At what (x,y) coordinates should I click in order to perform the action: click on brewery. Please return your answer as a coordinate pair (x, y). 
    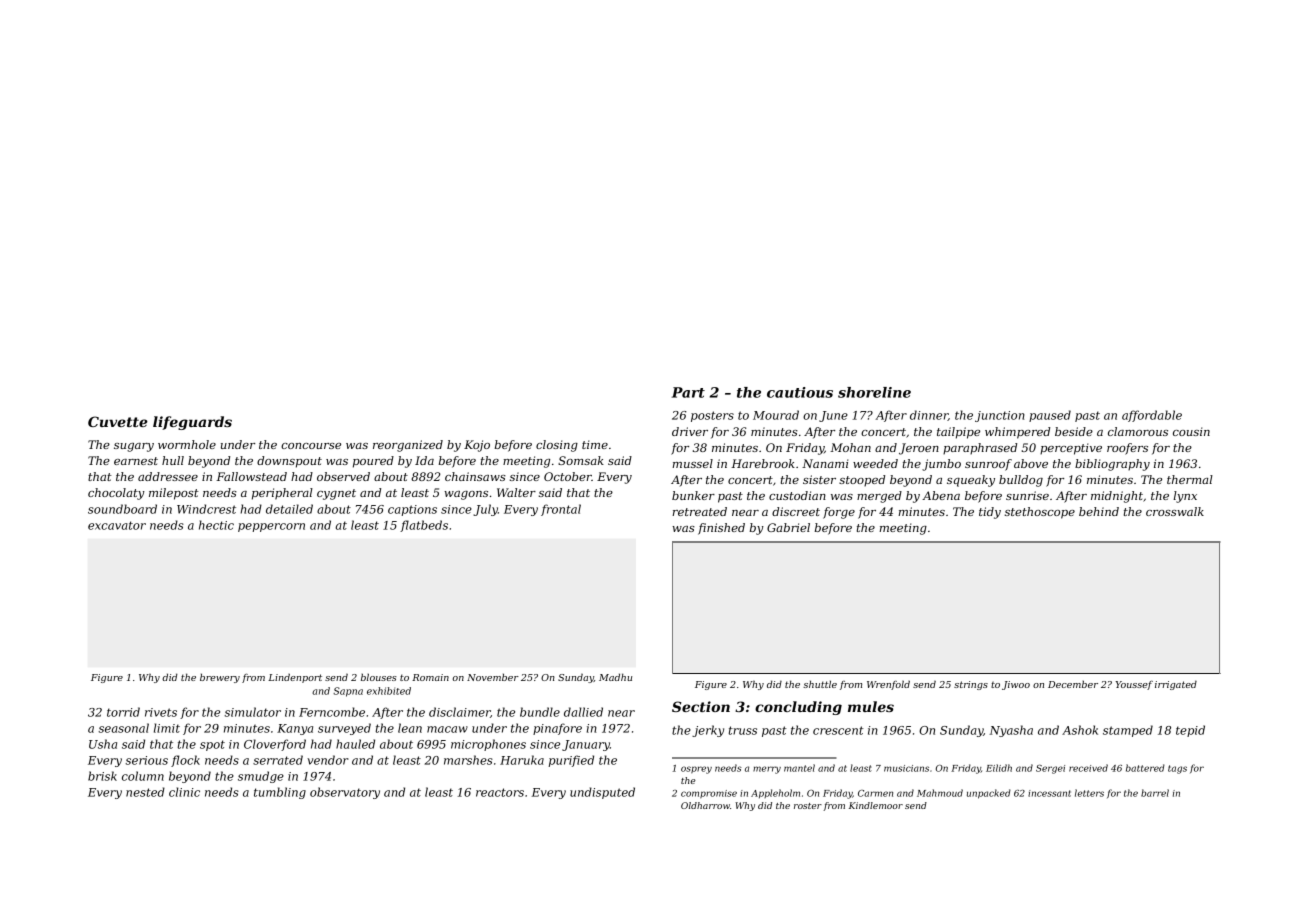
    Looking at the image, I should click on (220, 678).
